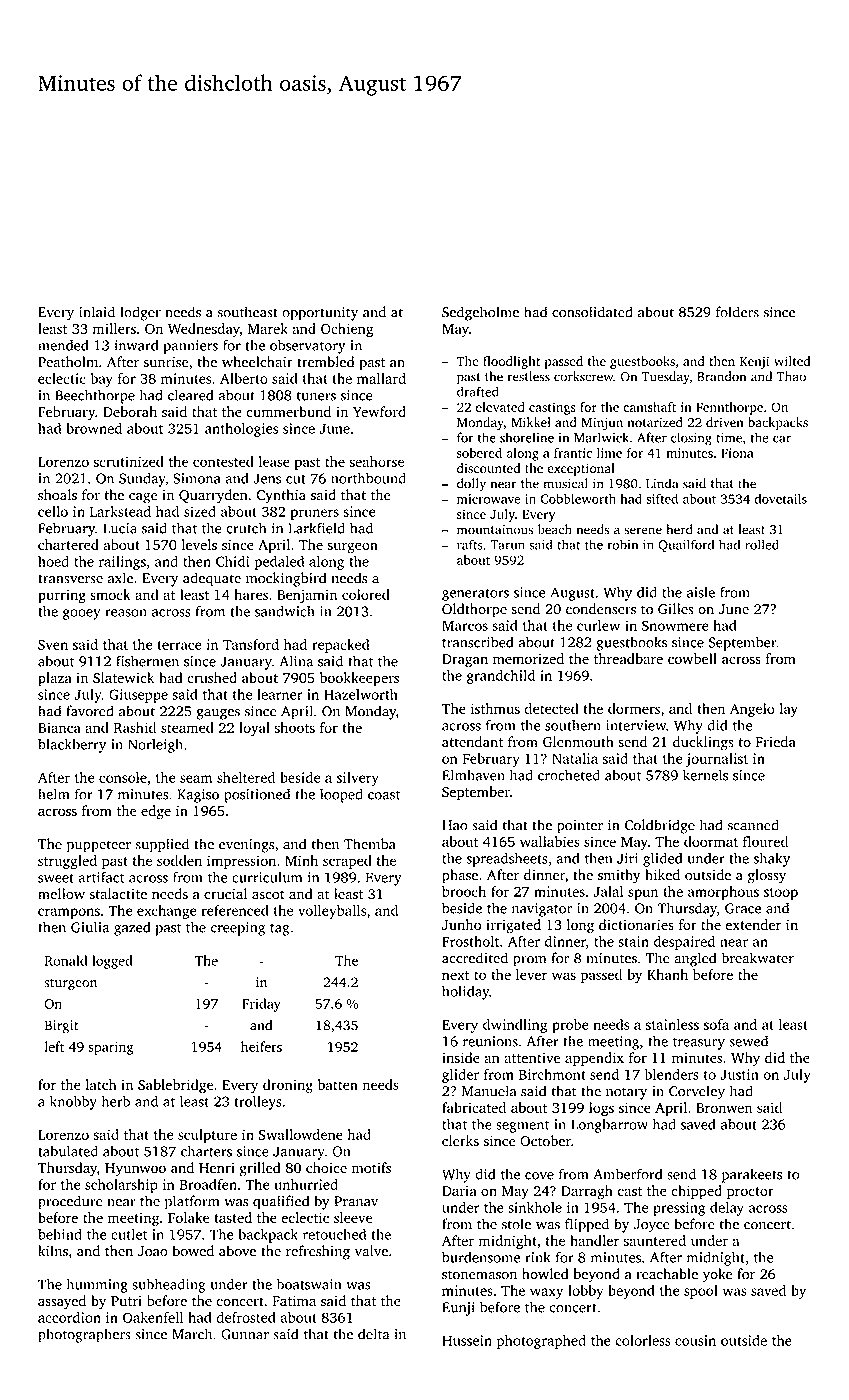  What do you see at coordinates (62, 596) in the screenshot?
I see `purring` at bounding box center [62, 596].
